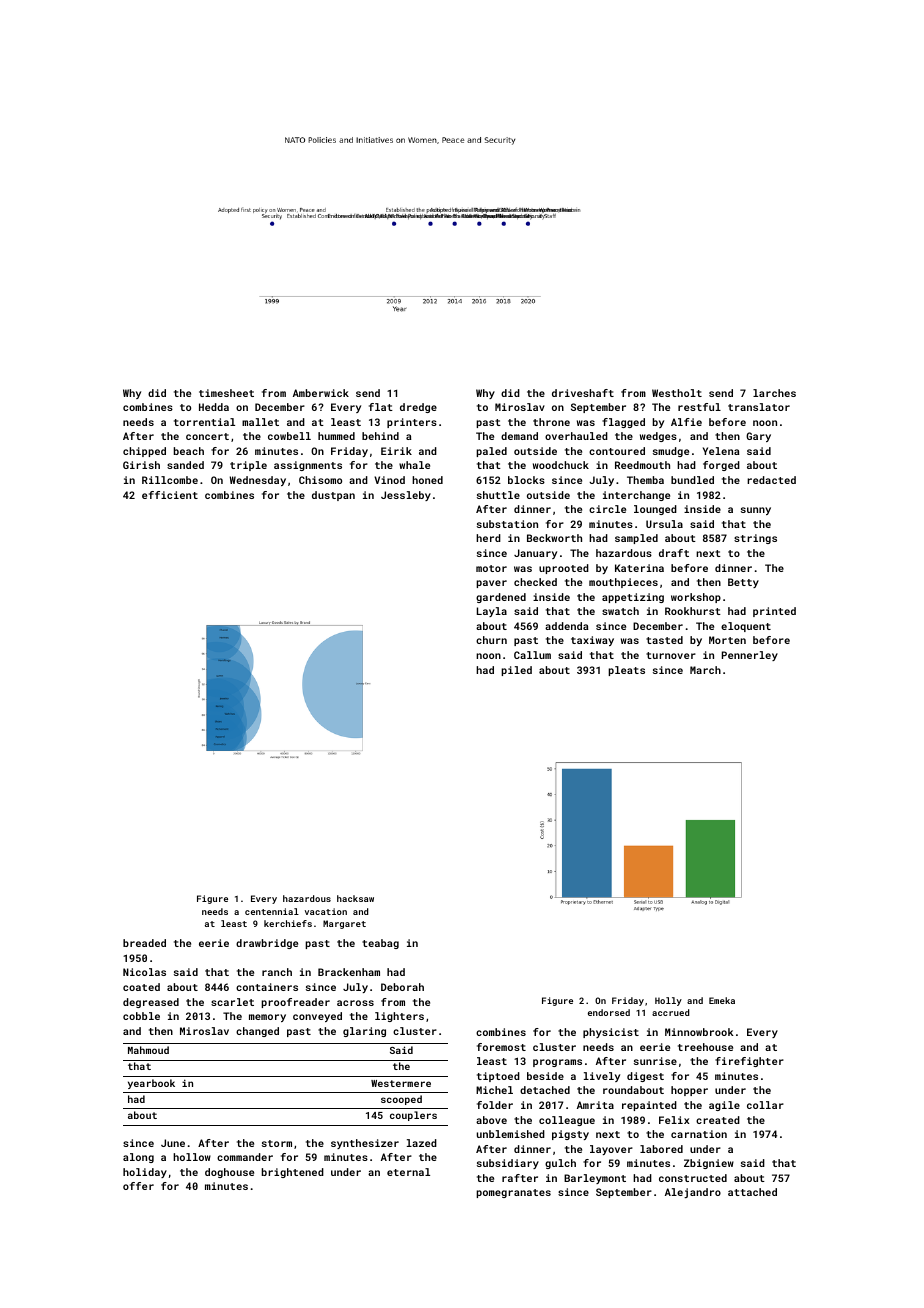 This image has width=924, height=1308. I want to click on doghouse, so click(229, 1173).
